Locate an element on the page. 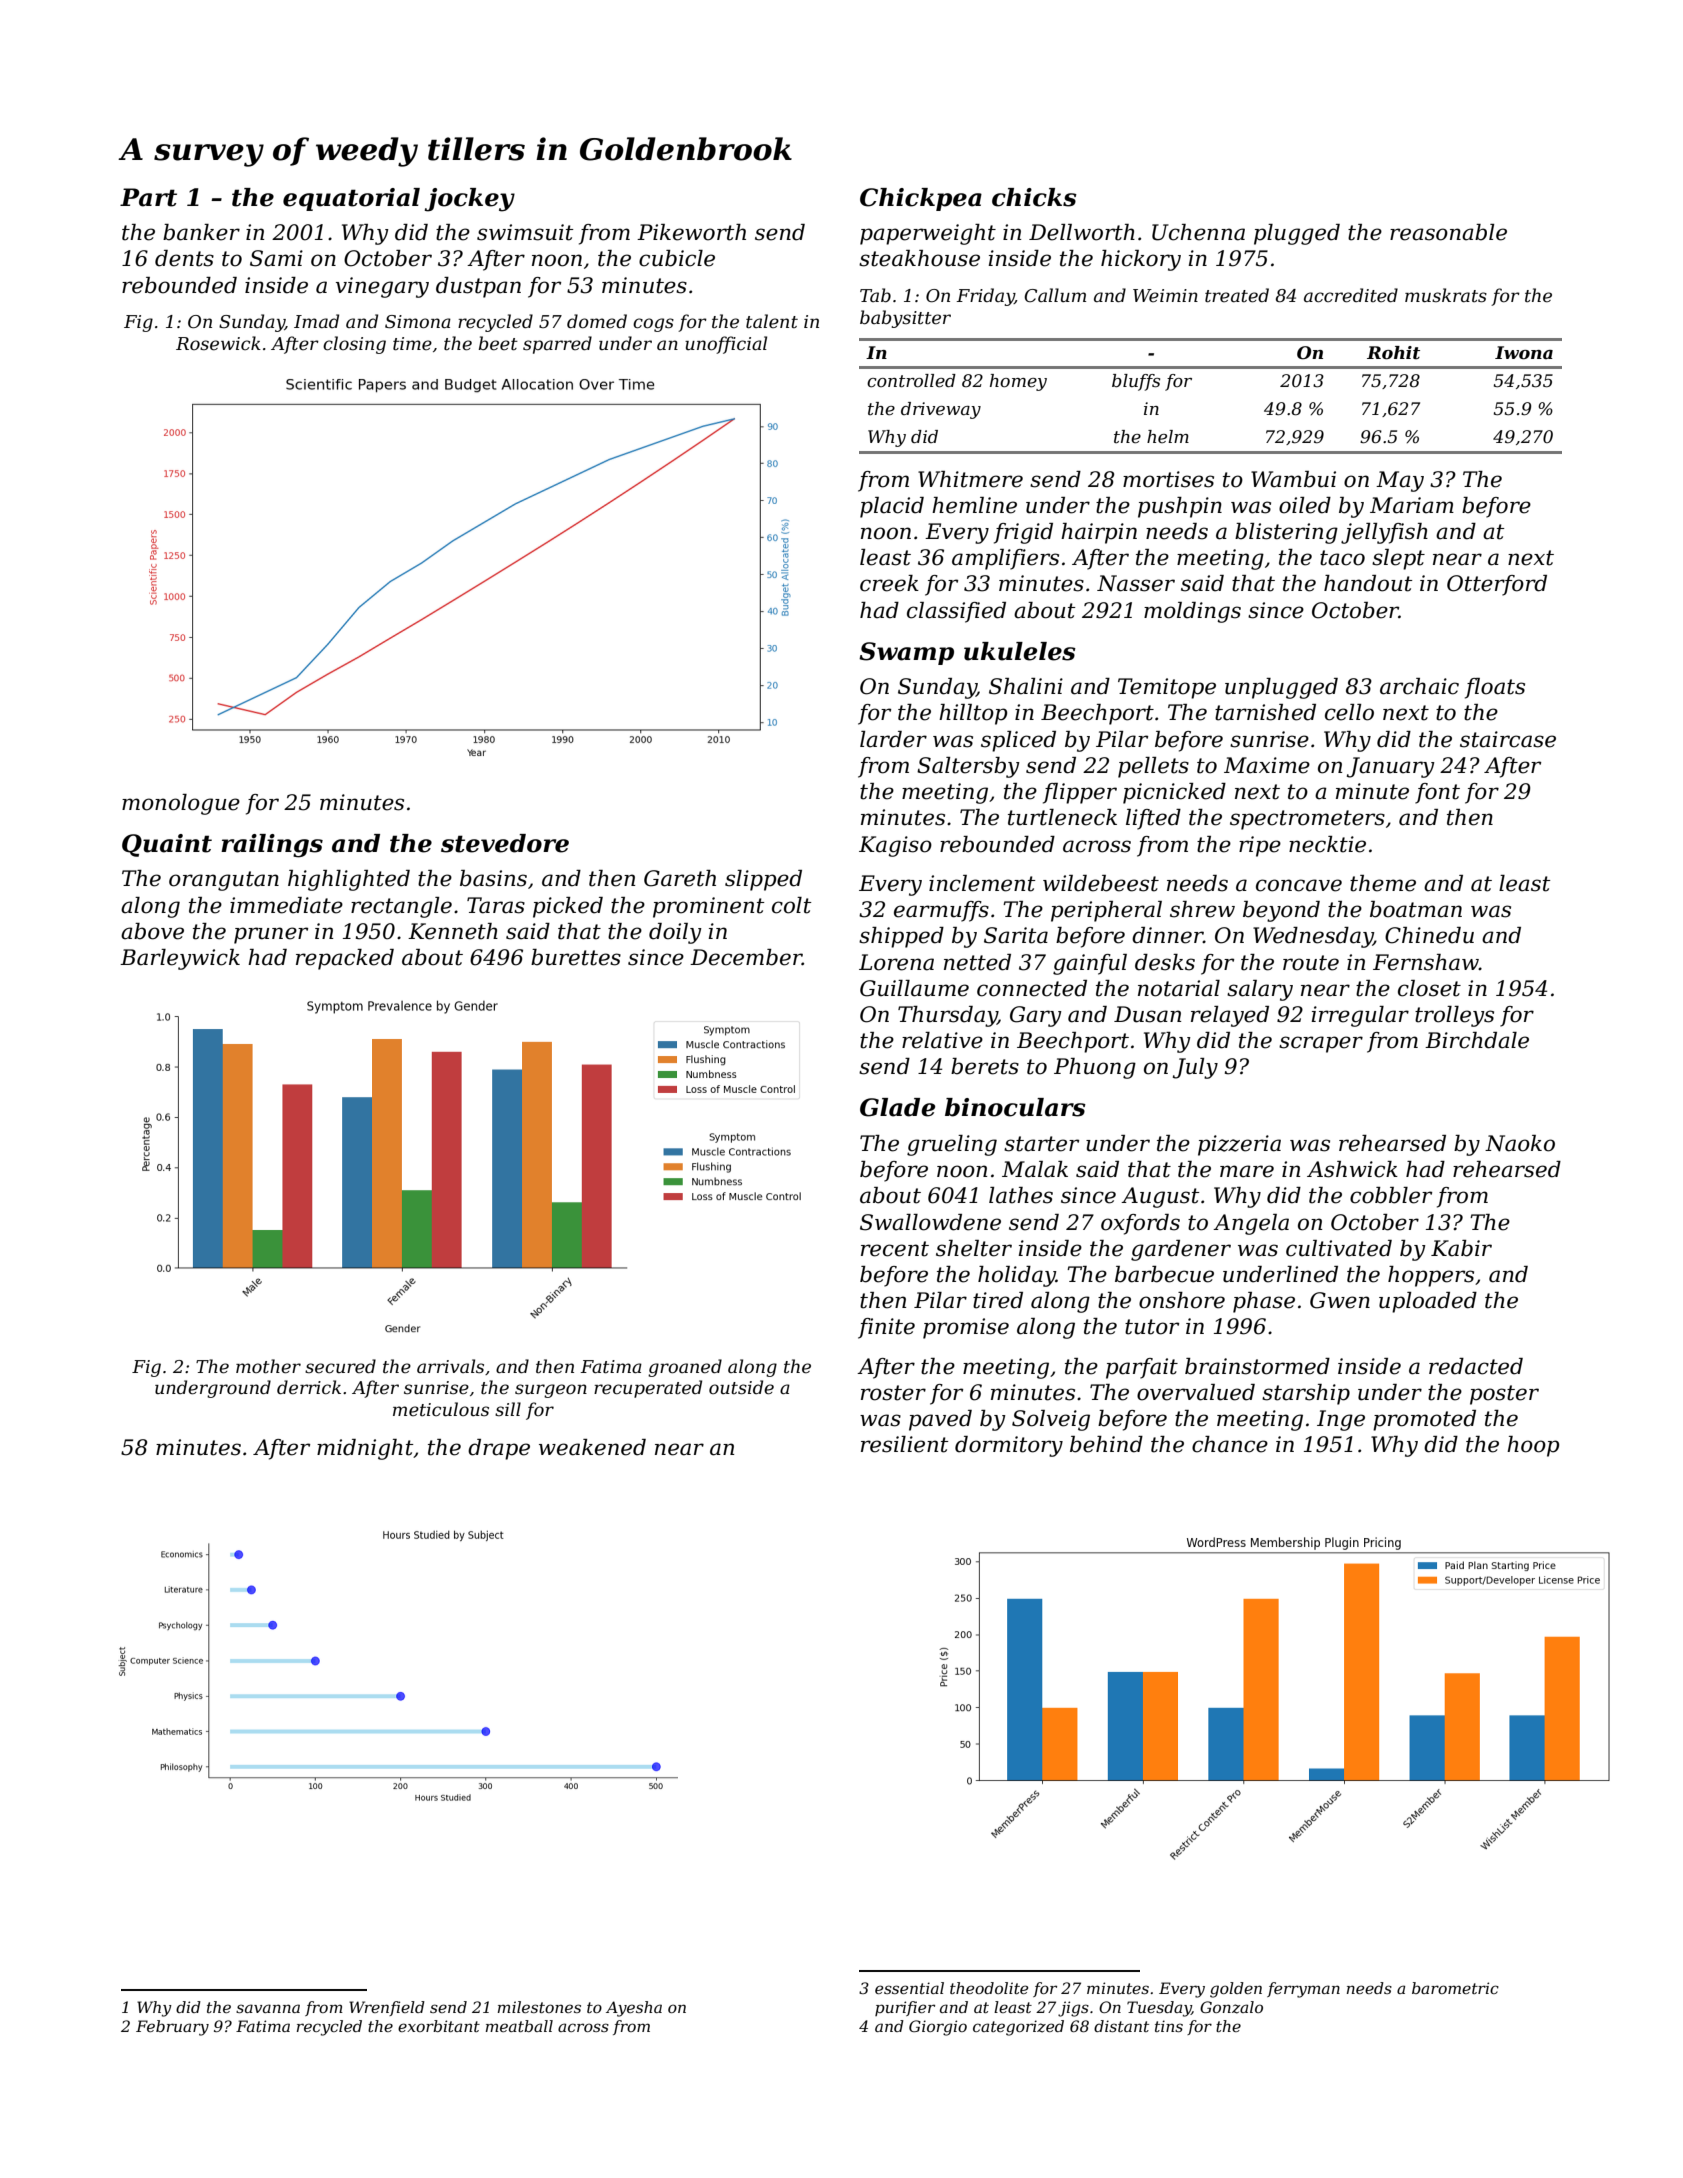  Part is located at coordinates (148, 197).
